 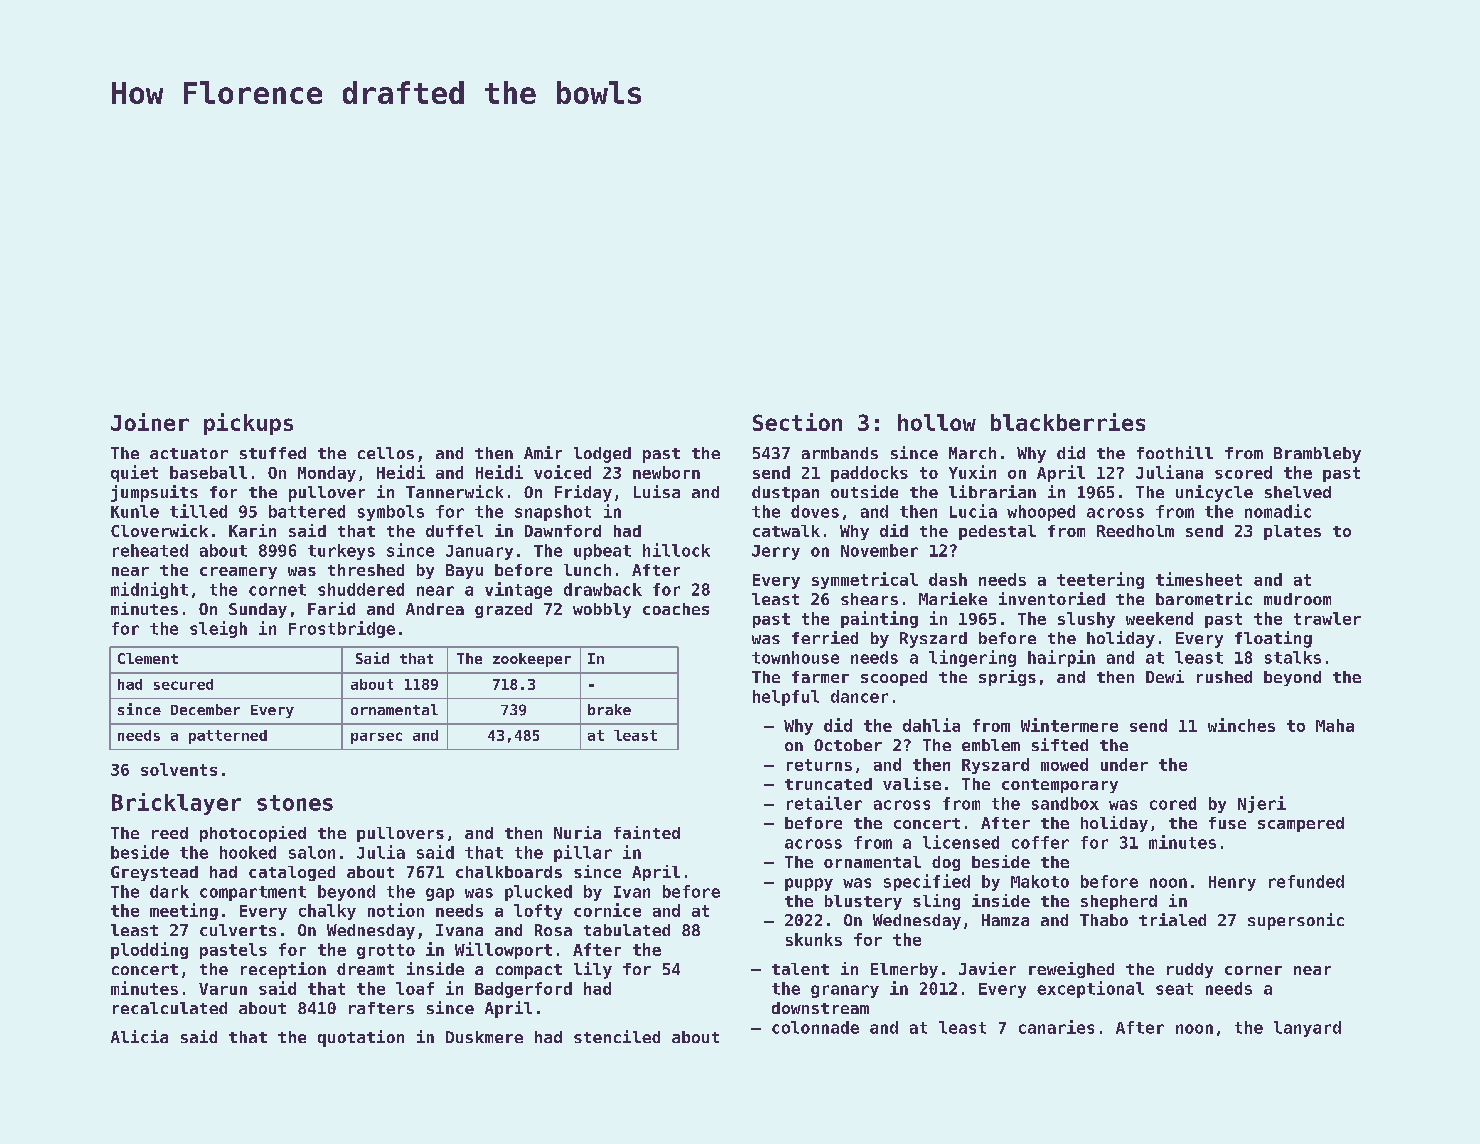 What do you see at coordinates (828, 784) in the page?
I see `truncated` at bounding box center [828, 784].
